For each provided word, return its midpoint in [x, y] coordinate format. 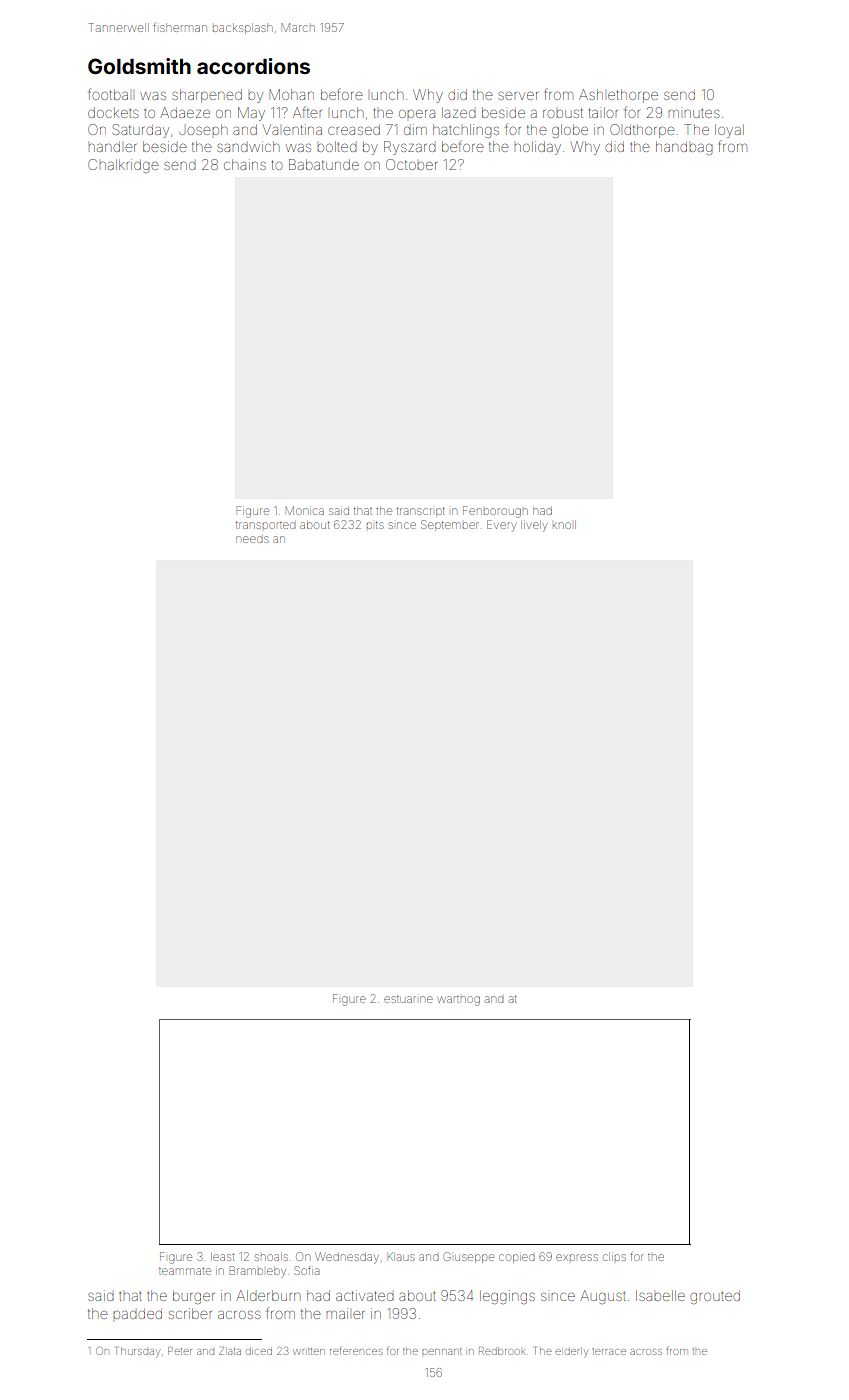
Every [501, 526]
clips [614, 1257]
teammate [185, 1271]
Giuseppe [469, 1256]
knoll [564, 525]
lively [534, 526]
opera [417, 114]
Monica [305, 510]
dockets [113, 112]
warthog [459, 1001]
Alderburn [268, 1295]
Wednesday [347, 1258]
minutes [693, 113]
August [603, 1297]
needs [252, 539]
